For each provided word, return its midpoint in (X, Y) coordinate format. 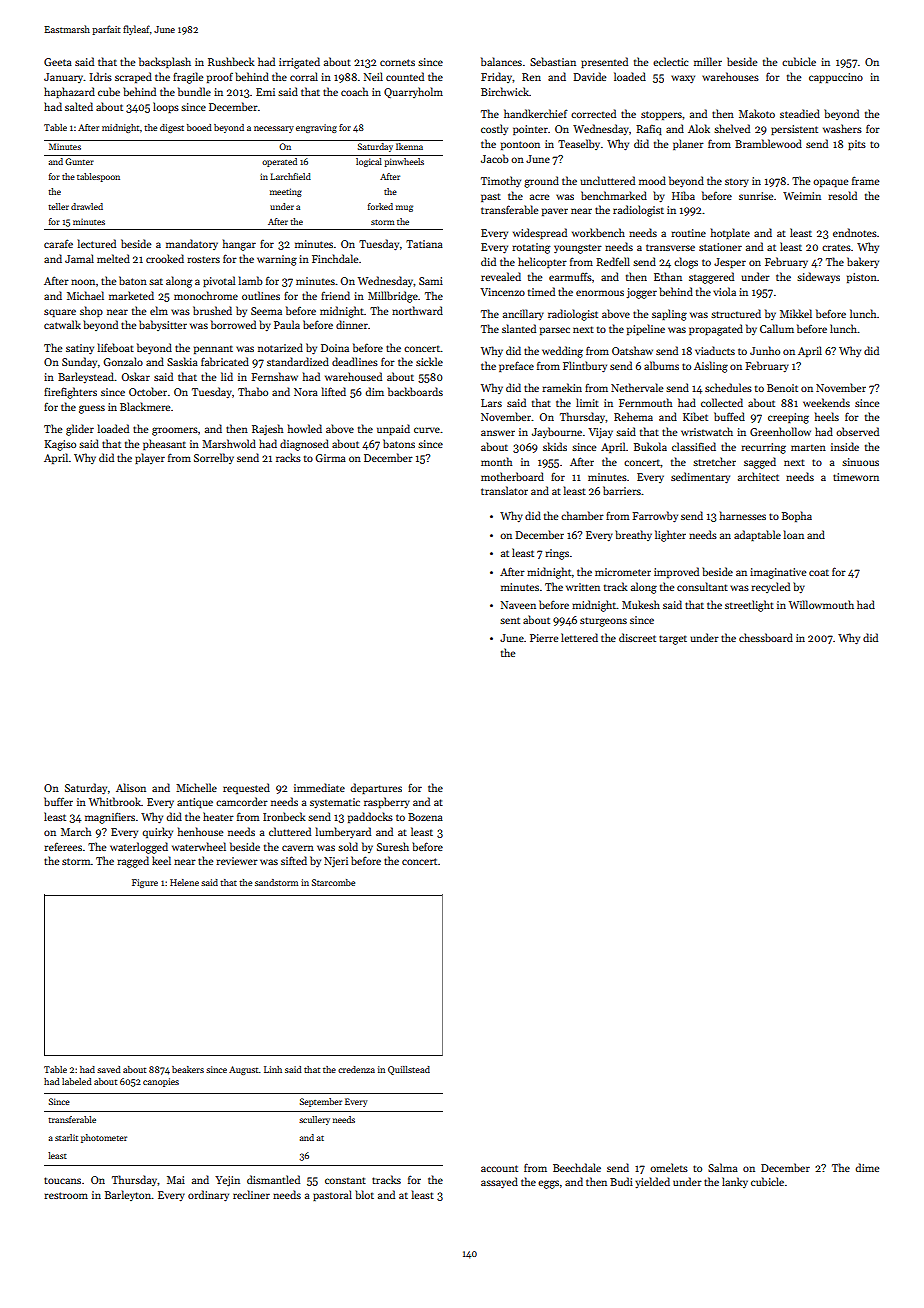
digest (172, 128)
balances (501, 61)
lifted (334, 391)
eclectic (670, 61)
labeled (77, 1081)
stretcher (714, 461)
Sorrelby (214, 458)
